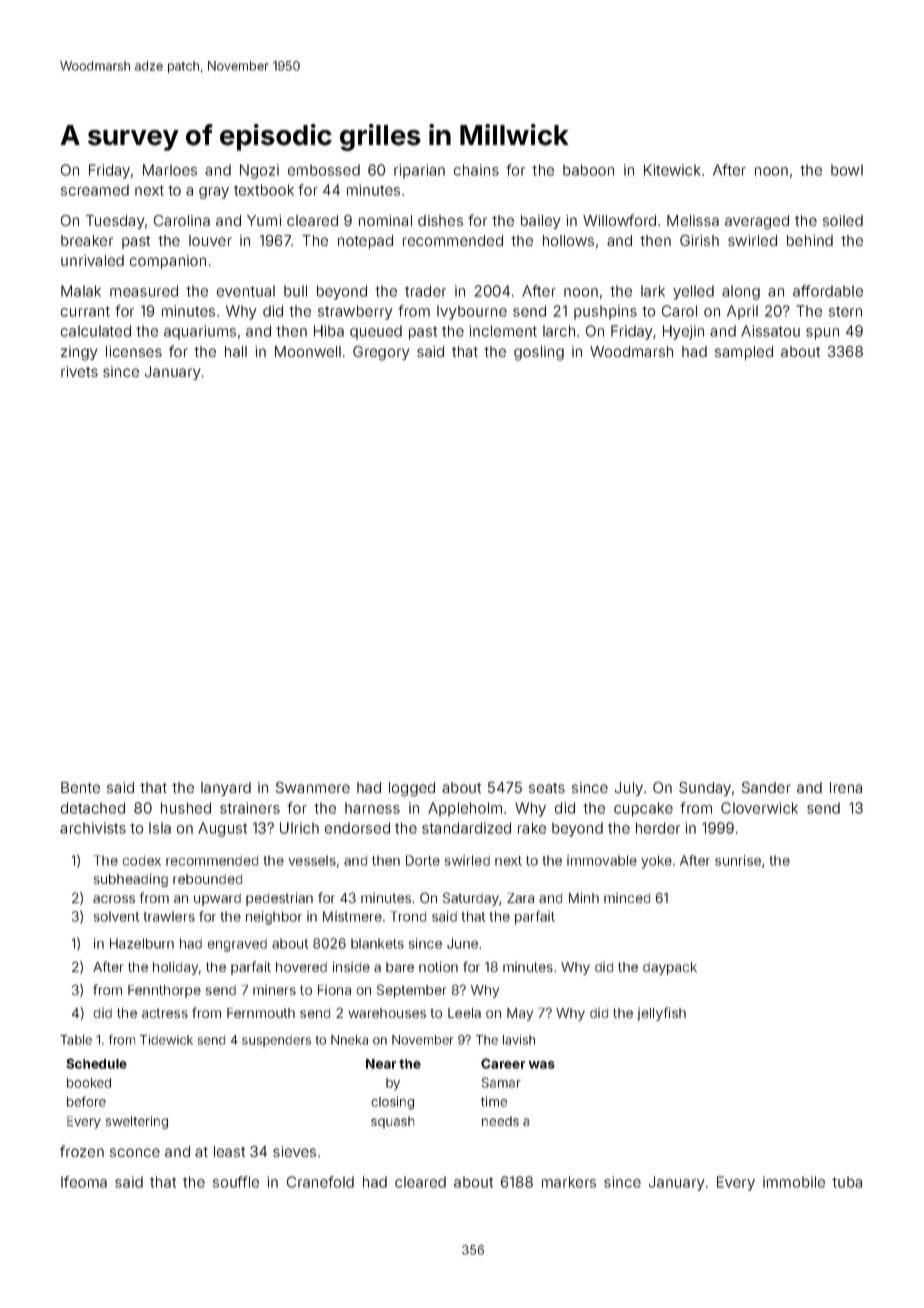  I want to click on Marloes, so click(170, 170).
